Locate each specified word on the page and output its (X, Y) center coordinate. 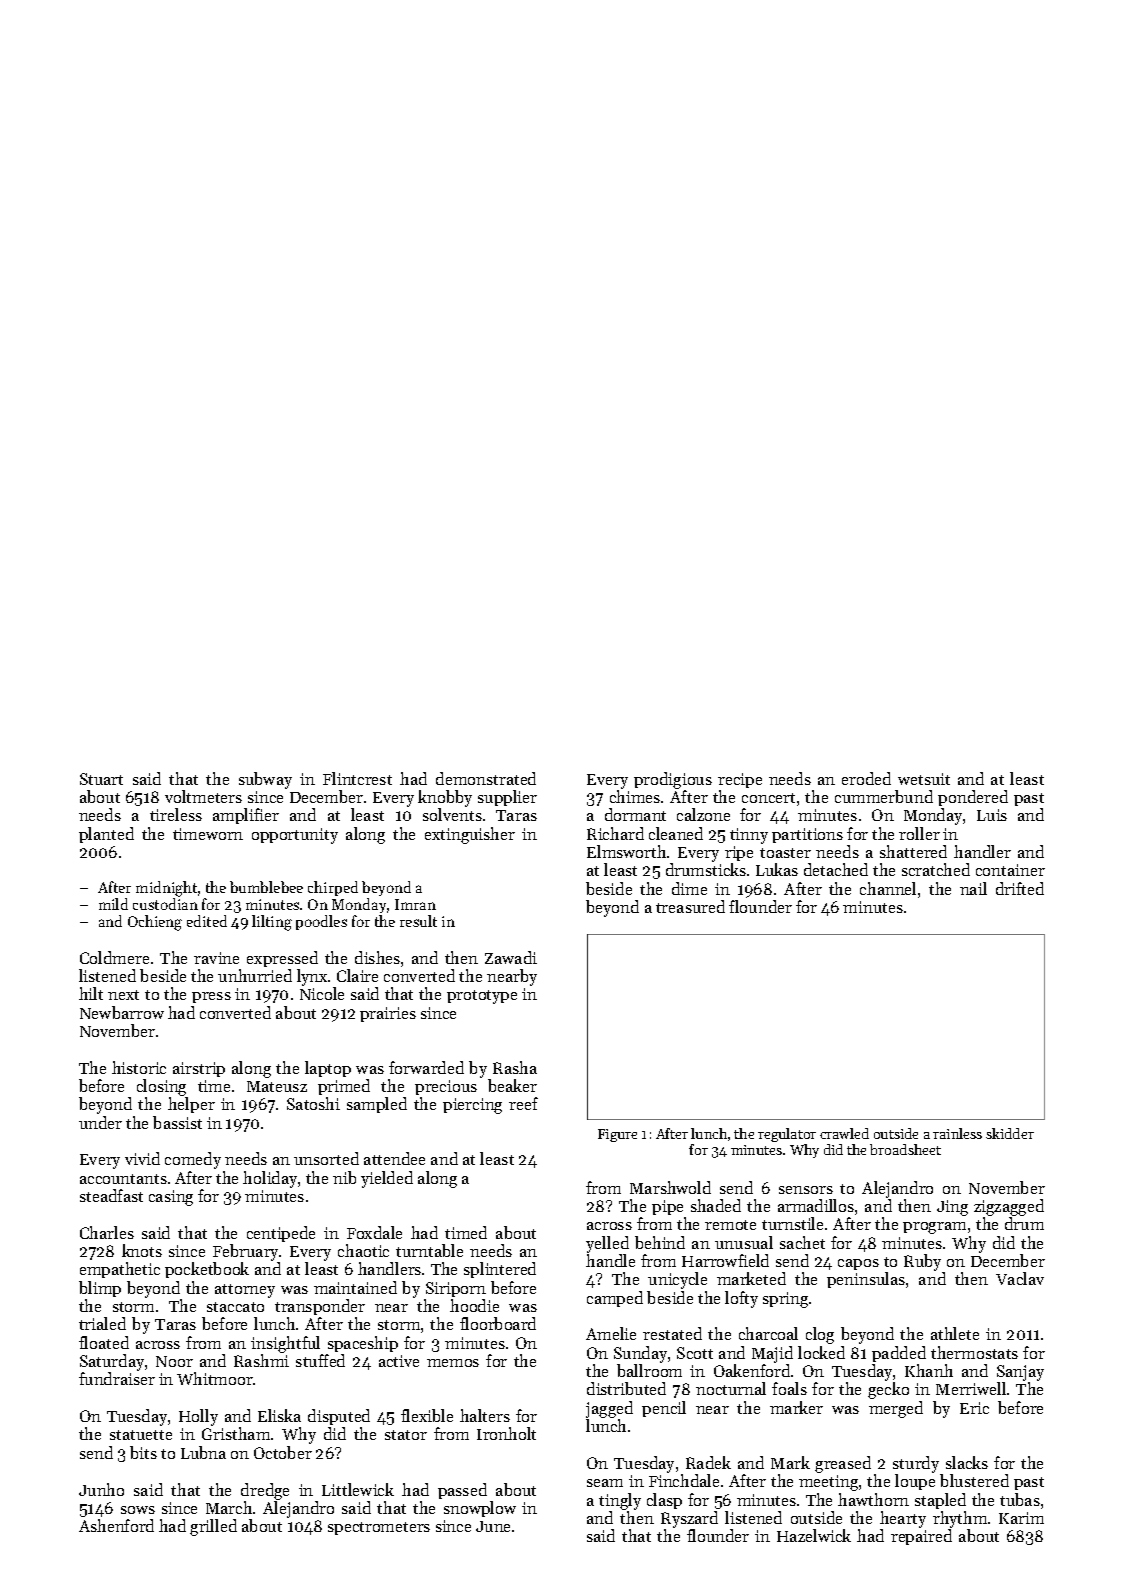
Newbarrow (122, 1012)
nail (973, 888)
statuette (141, 1435)
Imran (415, 904)
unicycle (677, 1280)
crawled (844, 1133)
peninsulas (866, 1280)
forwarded (426, 1067)
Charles (107, 1232)
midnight (166, 889)
